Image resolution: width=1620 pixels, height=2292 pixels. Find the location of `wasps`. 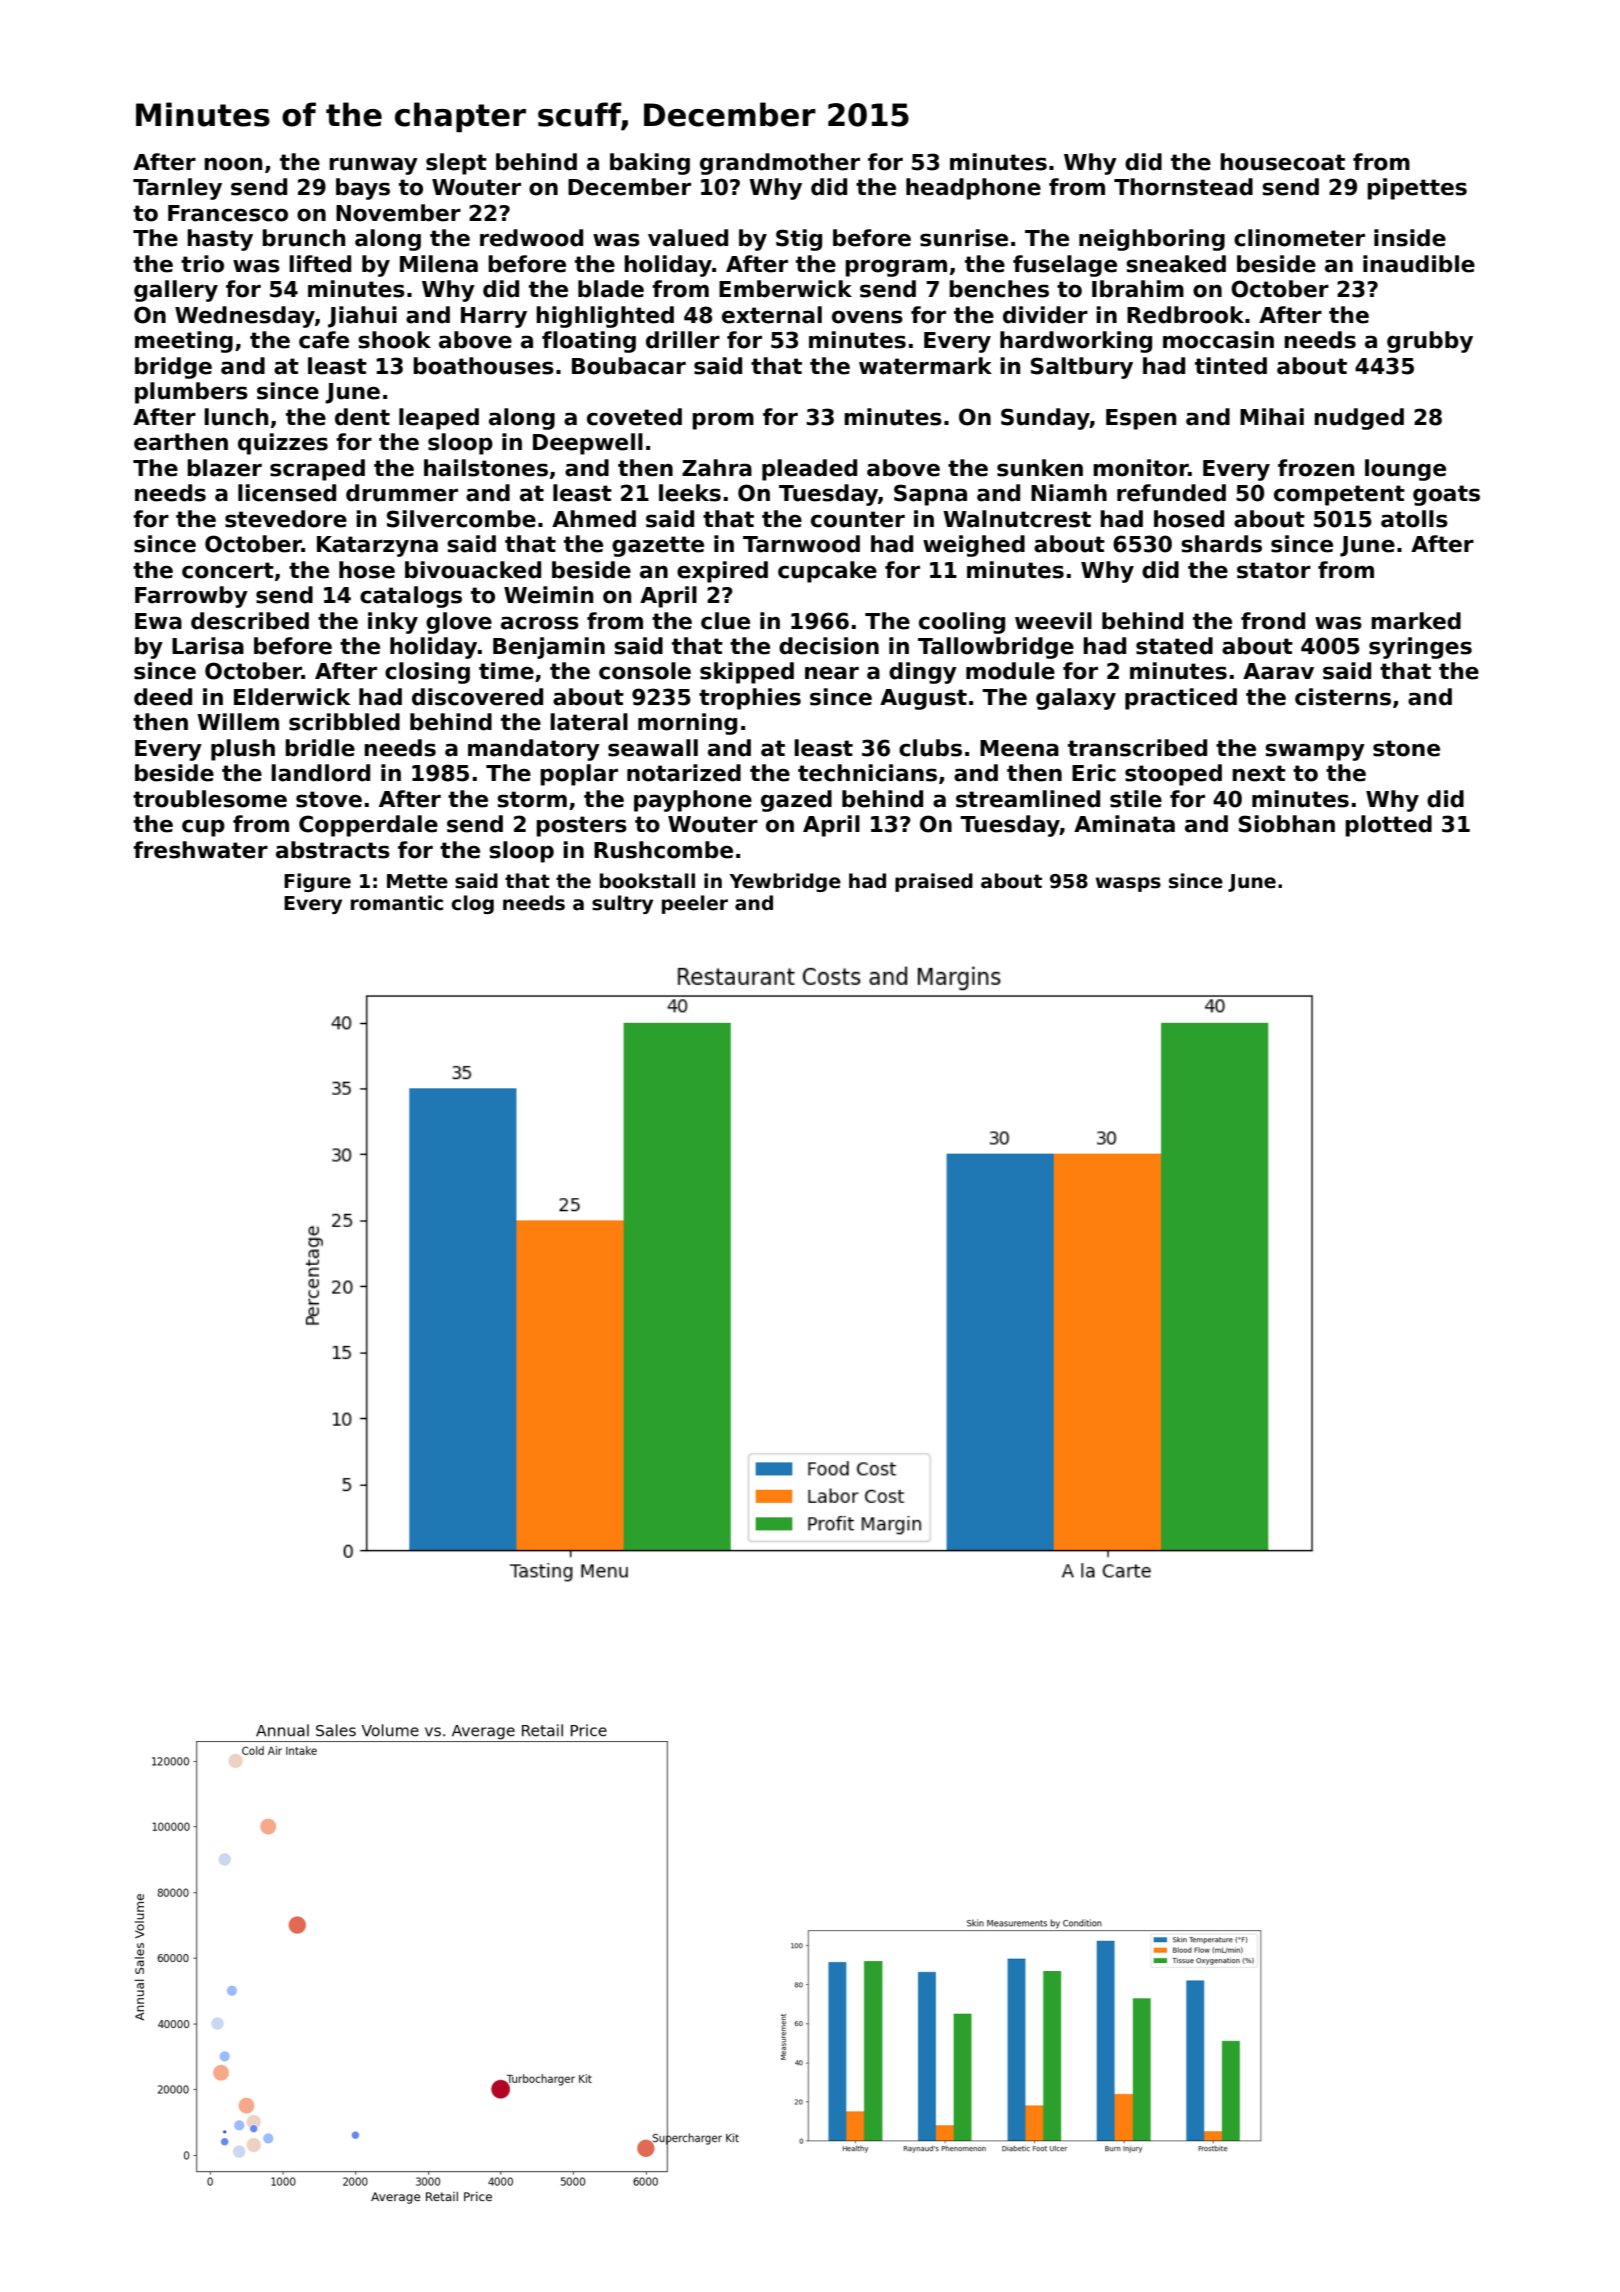

wasps is located at coordinates (1128, 884).
